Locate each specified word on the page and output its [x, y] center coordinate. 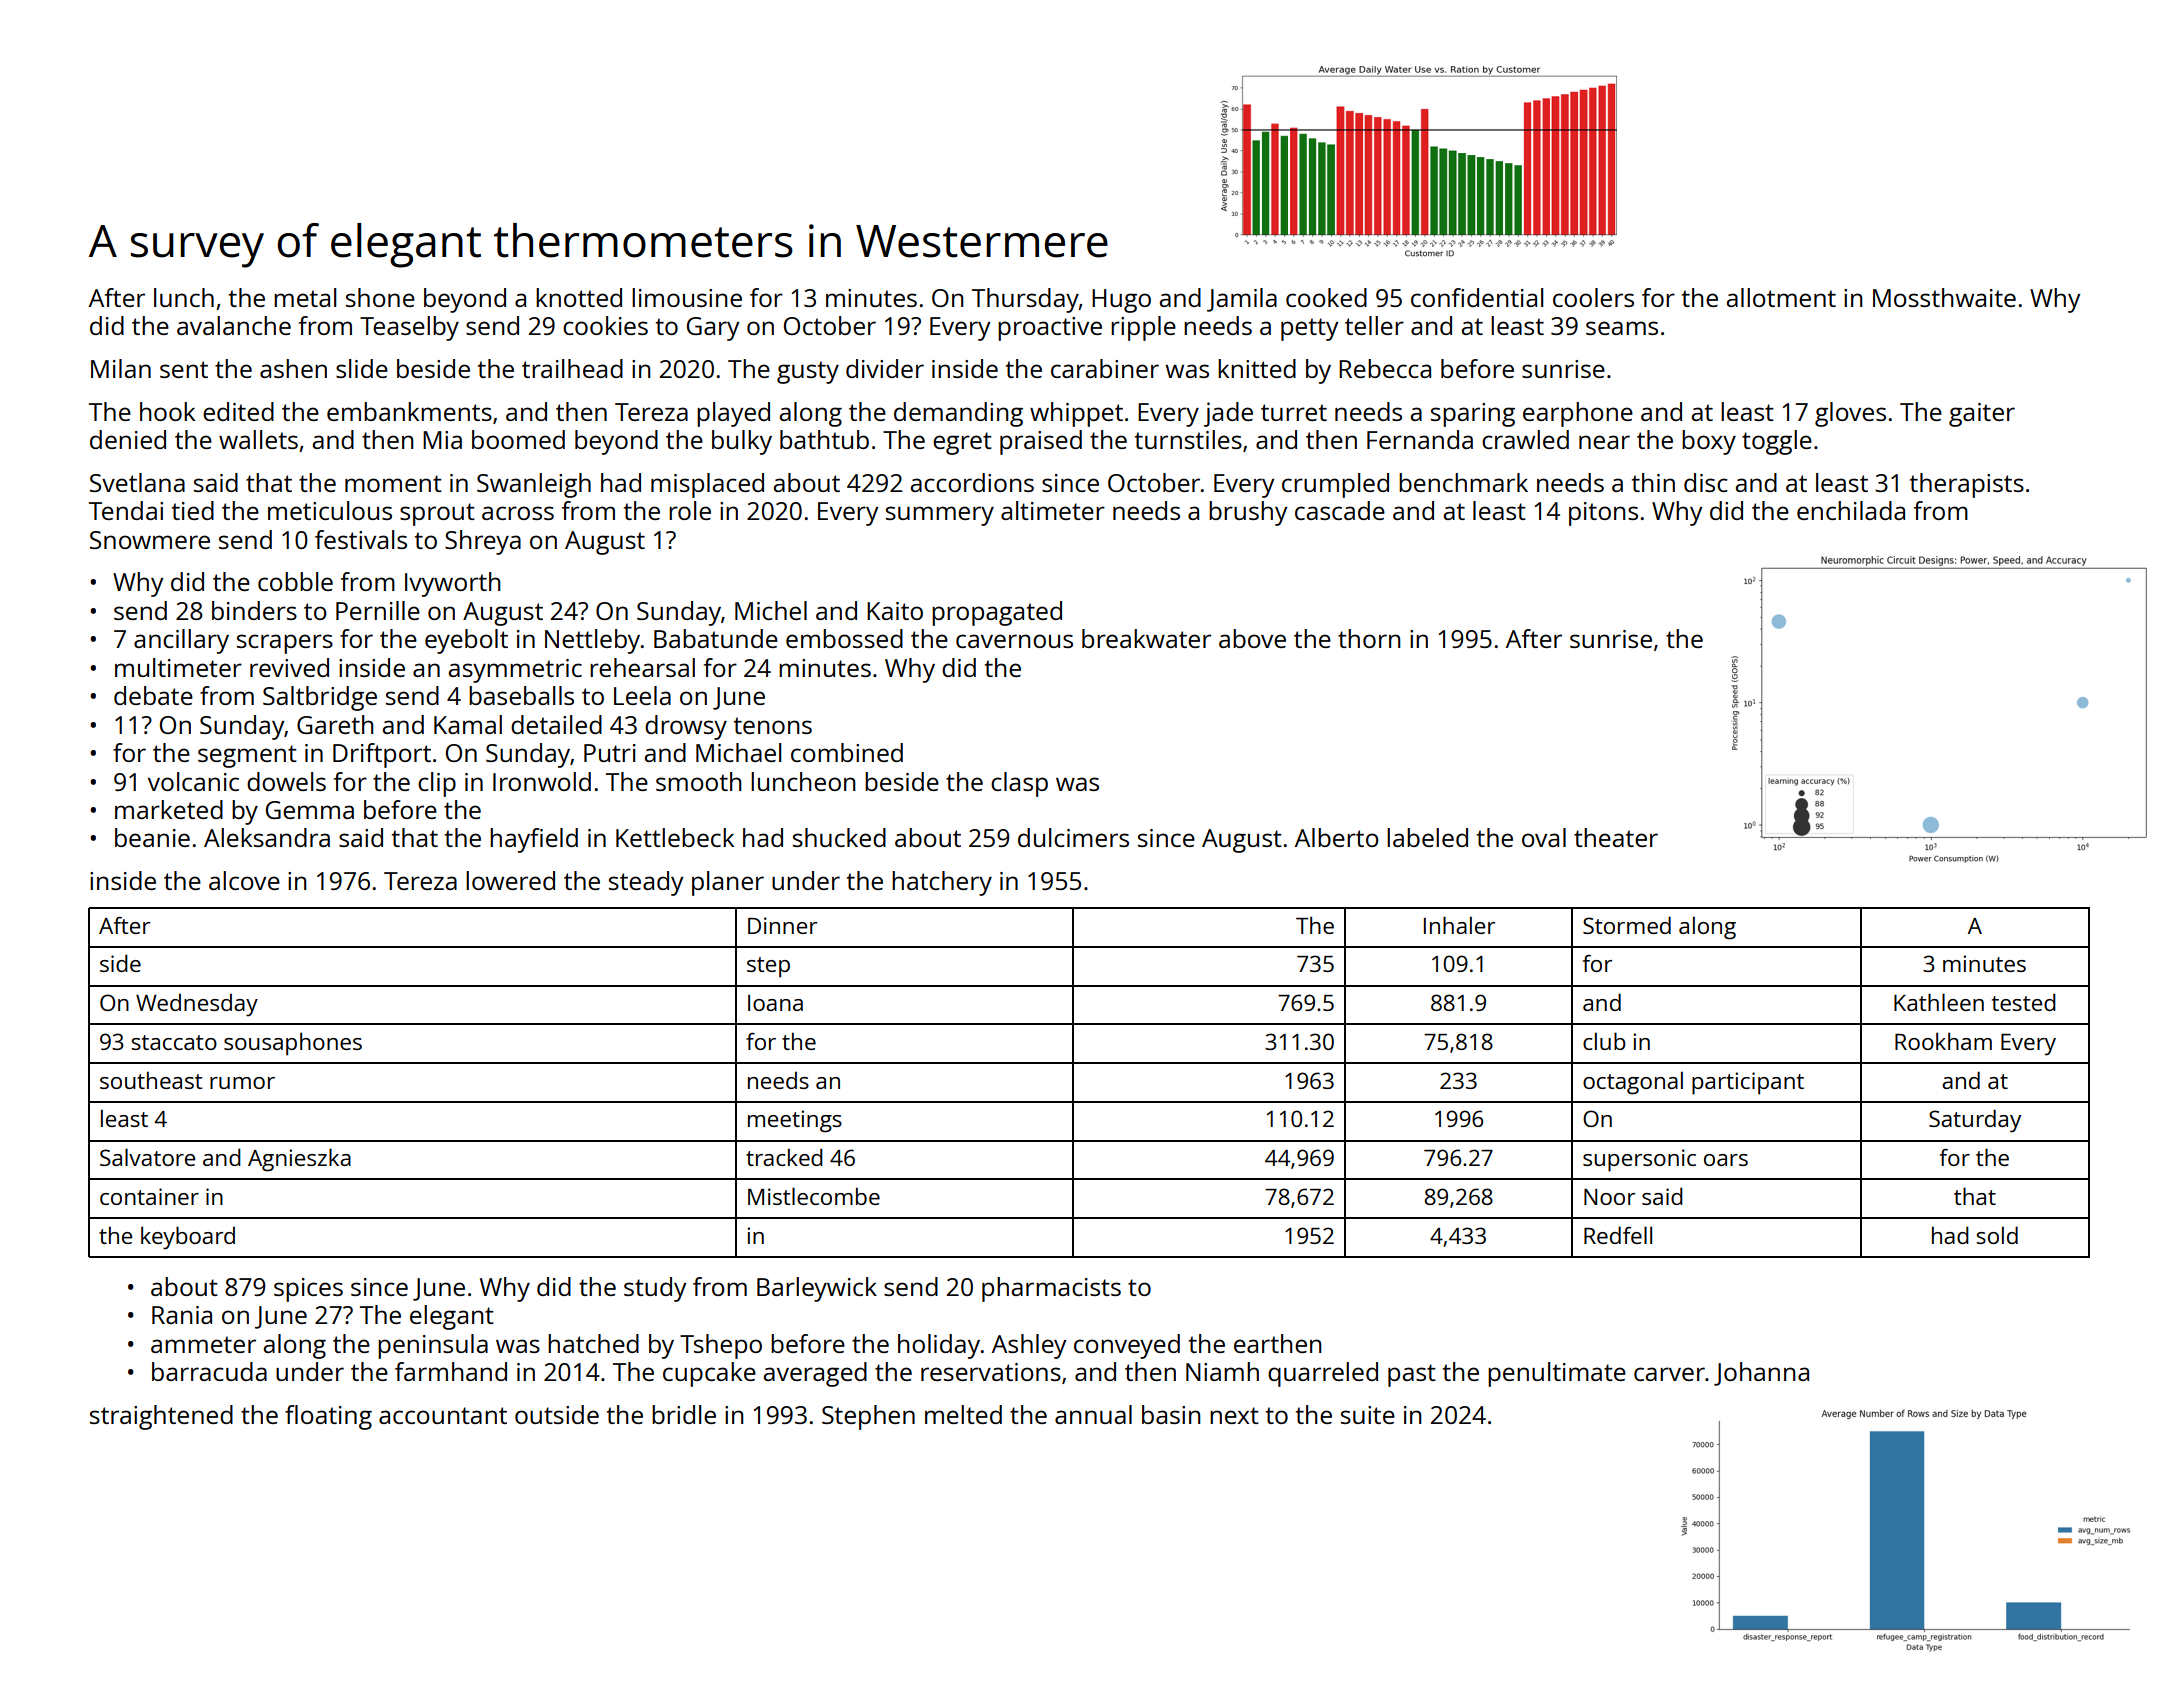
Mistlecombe [814, 1196]
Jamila [1242, 300]
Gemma [310, 810]
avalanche [234, 325]
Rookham [1943, 1041]
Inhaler [1459, 925]
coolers [1593, 297]
